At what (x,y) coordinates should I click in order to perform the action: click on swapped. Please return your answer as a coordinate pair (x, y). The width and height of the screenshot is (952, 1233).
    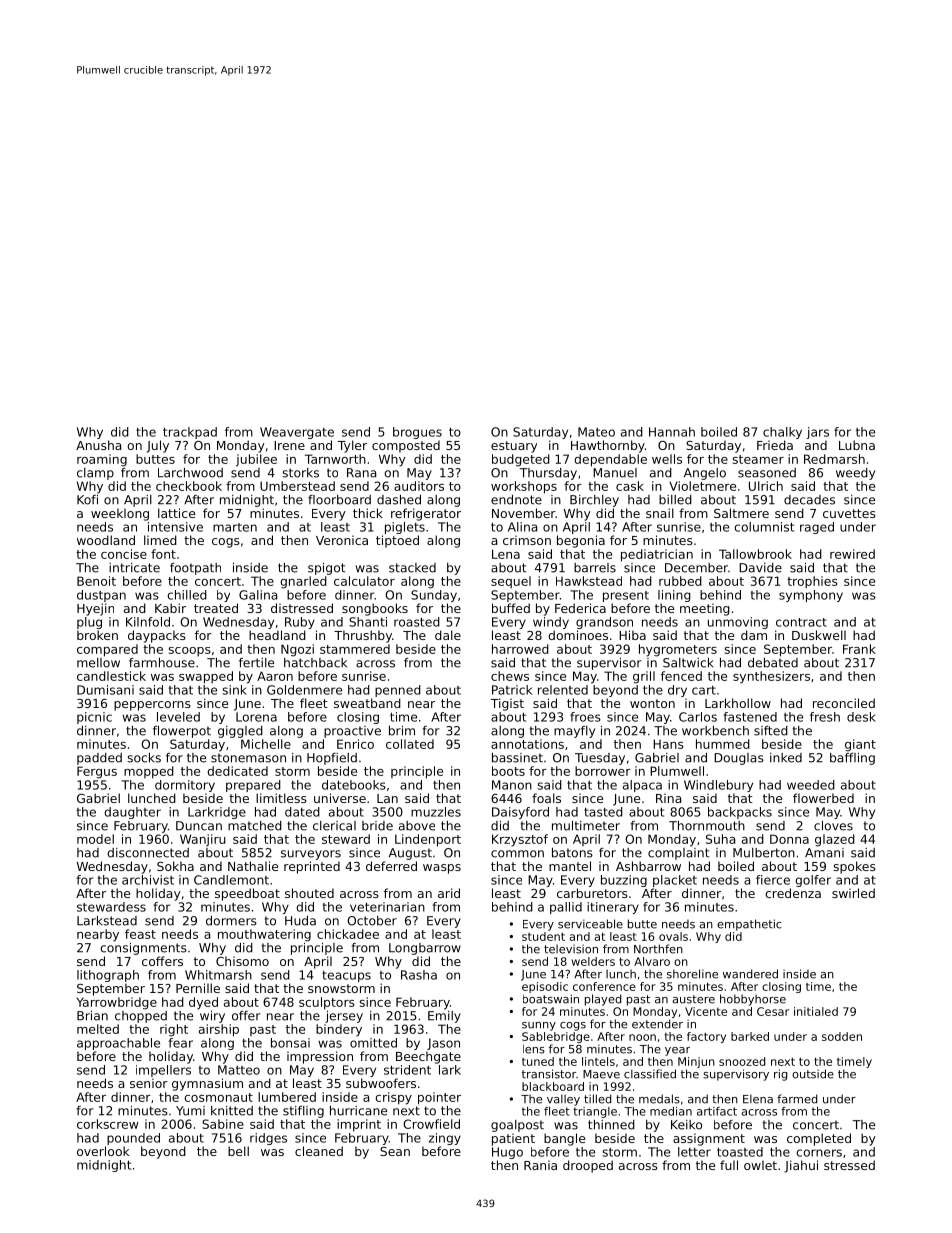
    Looking at the image, I should click on (206, 677).
